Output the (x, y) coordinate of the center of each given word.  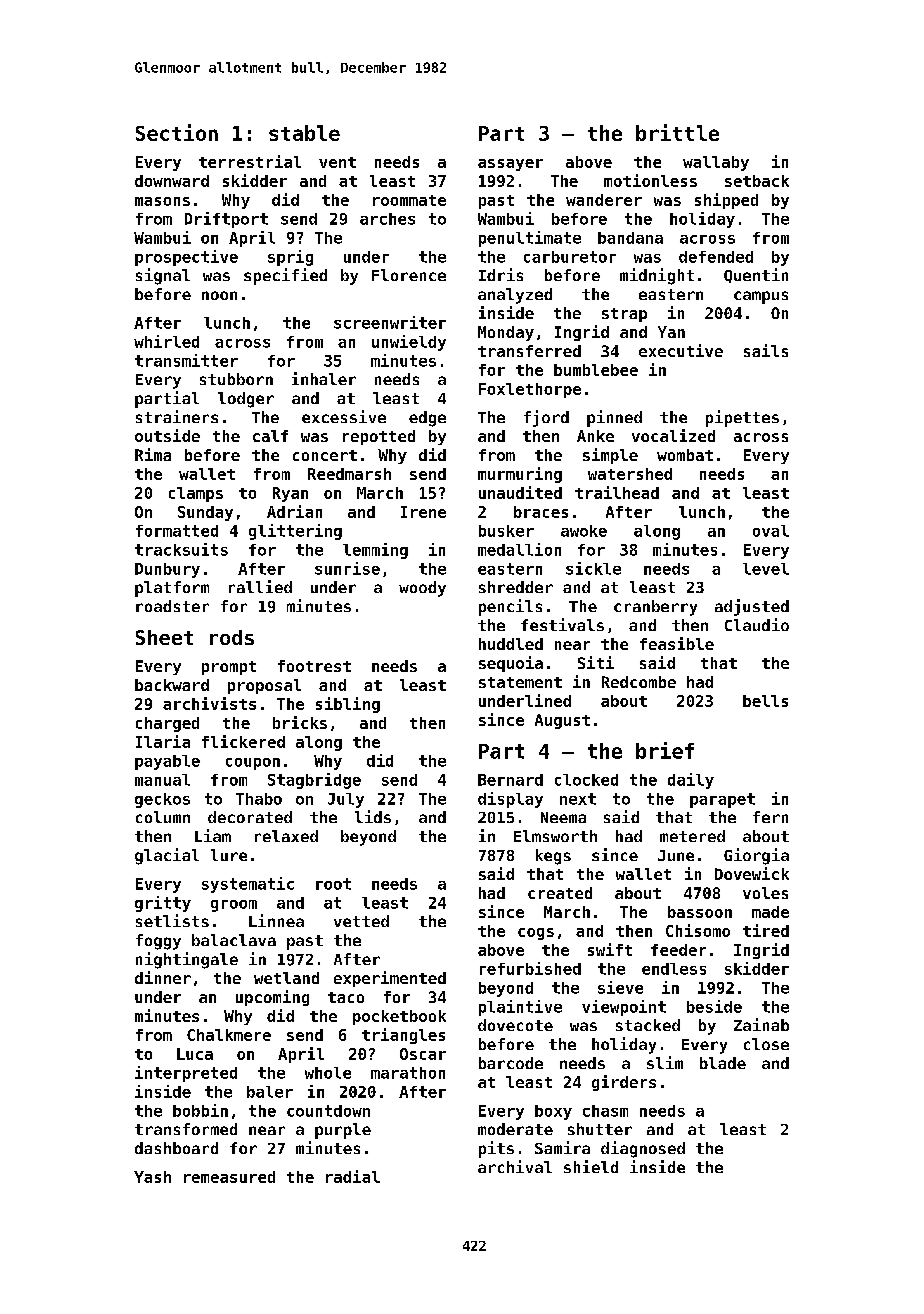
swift (610, 949)
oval (771, 531)
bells (765, 701)
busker (506, 531)
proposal (264, 686)
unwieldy (409, 343)
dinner (163, 977)
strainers (177, 416)
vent (337, 162)
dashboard (176, 1148)
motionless (650, 180)
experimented (390, 979)
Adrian (294, 511)
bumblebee (596, 370)
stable (304, 133)
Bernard (510, 780)
